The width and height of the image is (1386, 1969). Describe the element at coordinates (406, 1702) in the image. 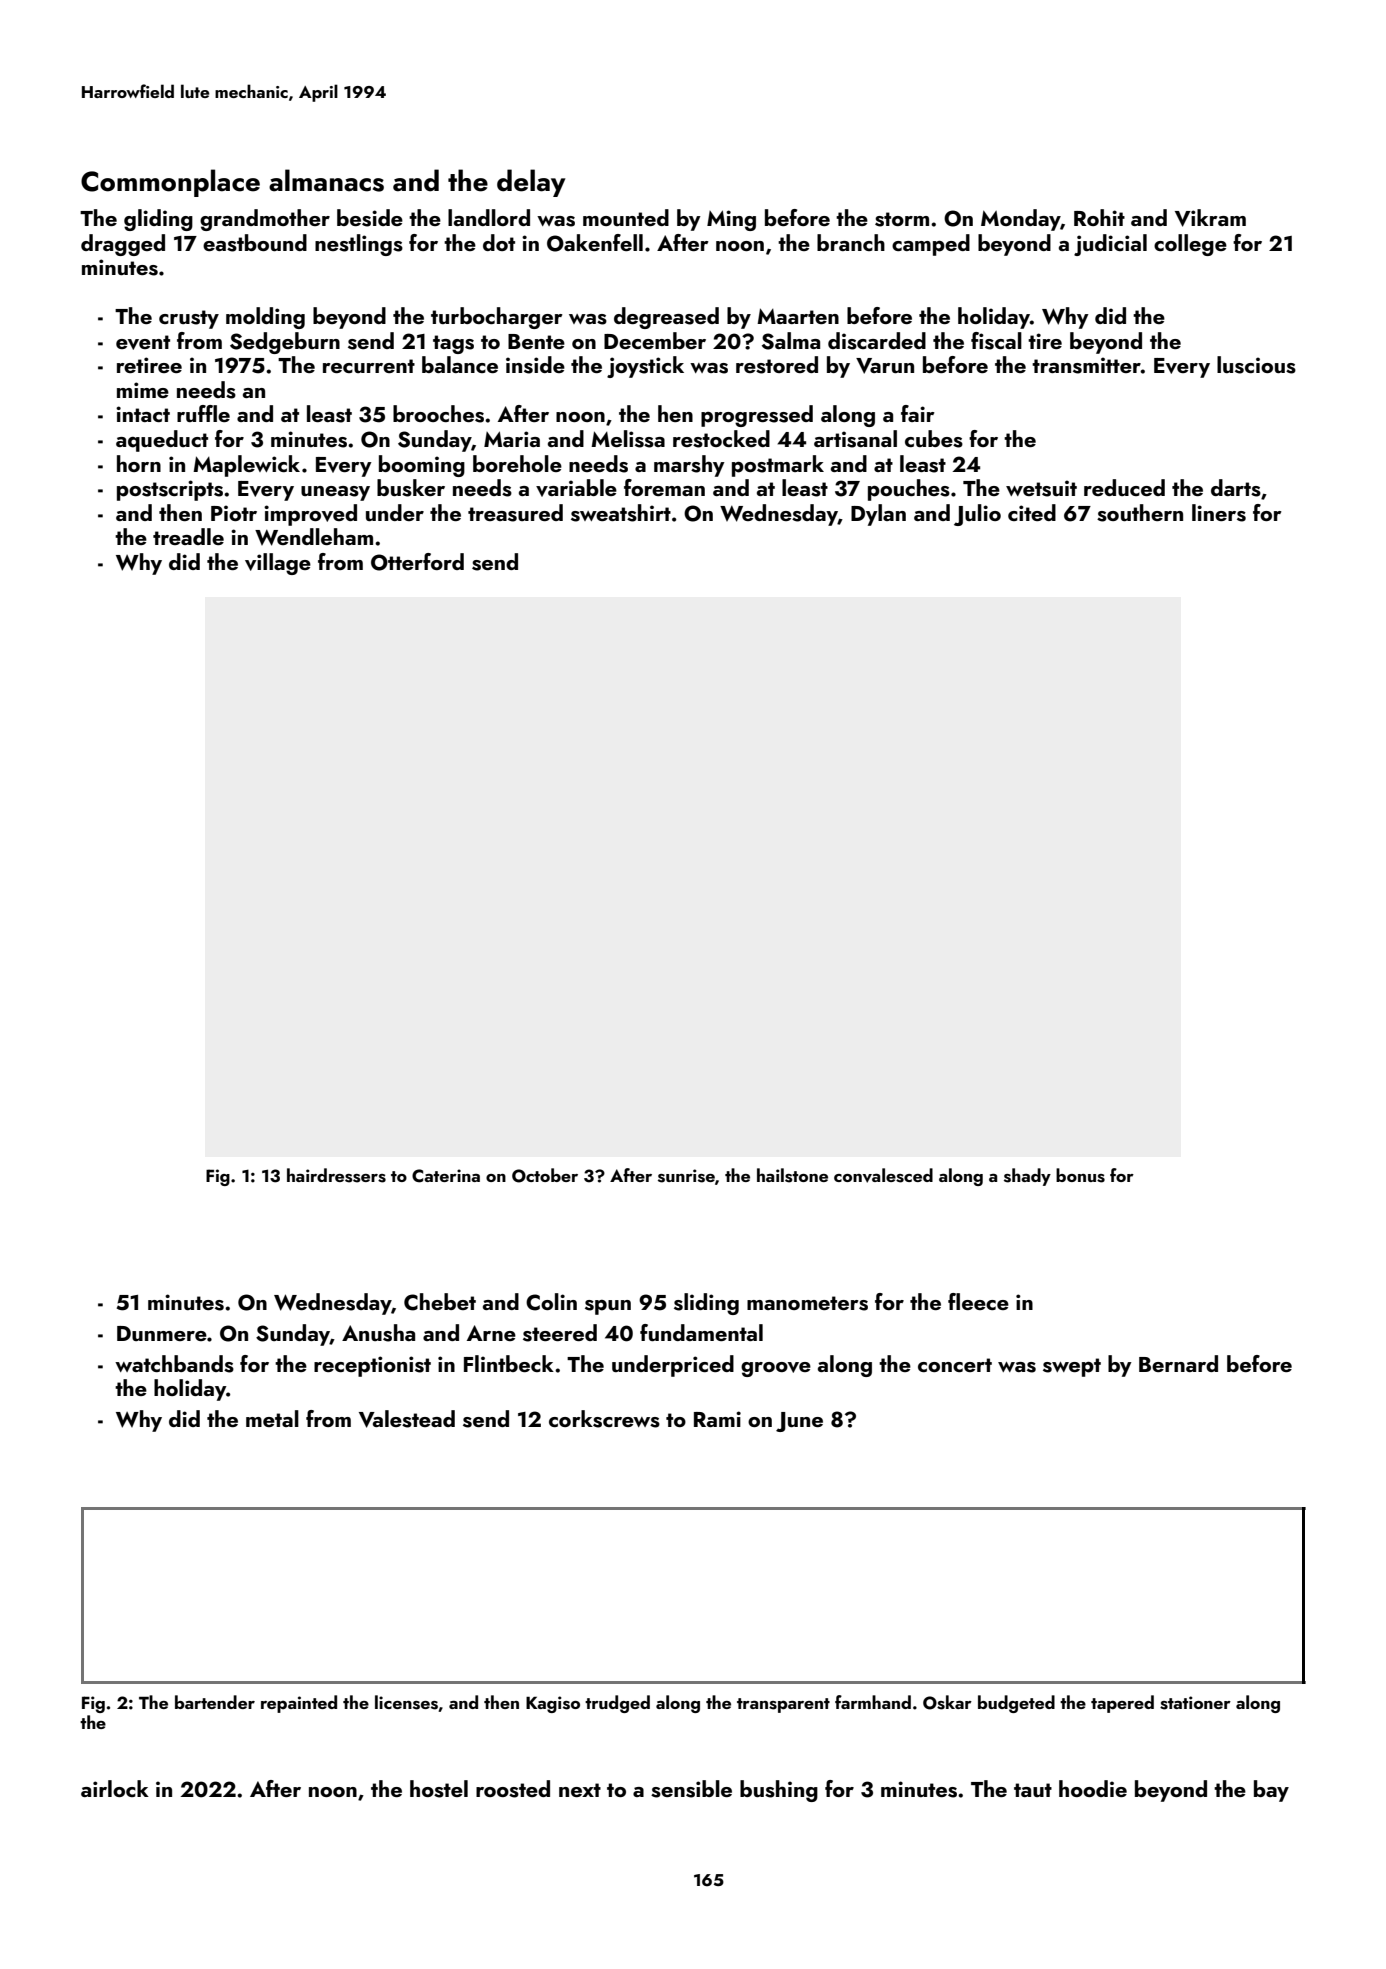

I see `licenses` at that location.
